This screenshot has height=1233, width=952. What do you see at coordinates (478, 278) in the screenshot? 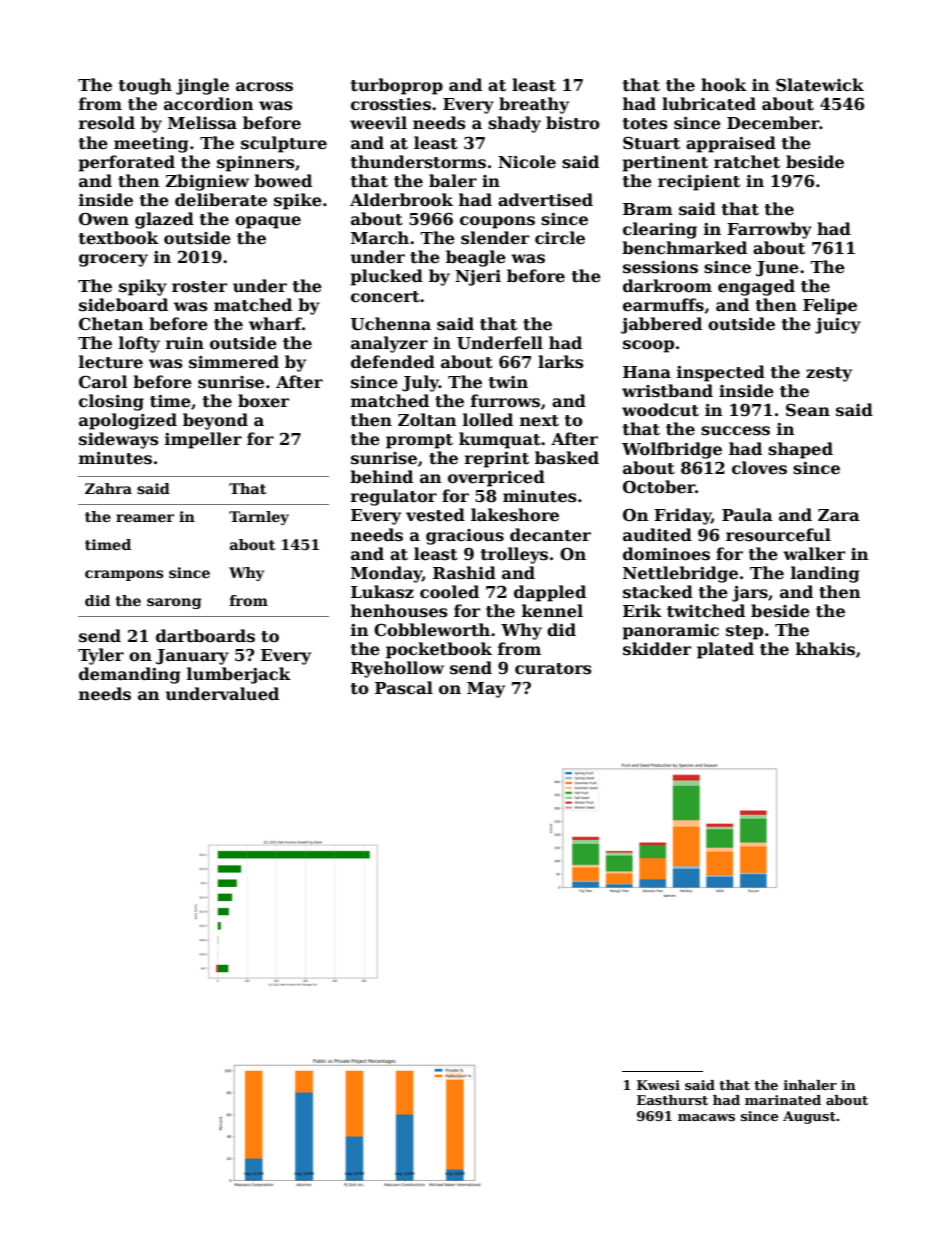
I see `Njeri` at bounding box center [478, 278].
